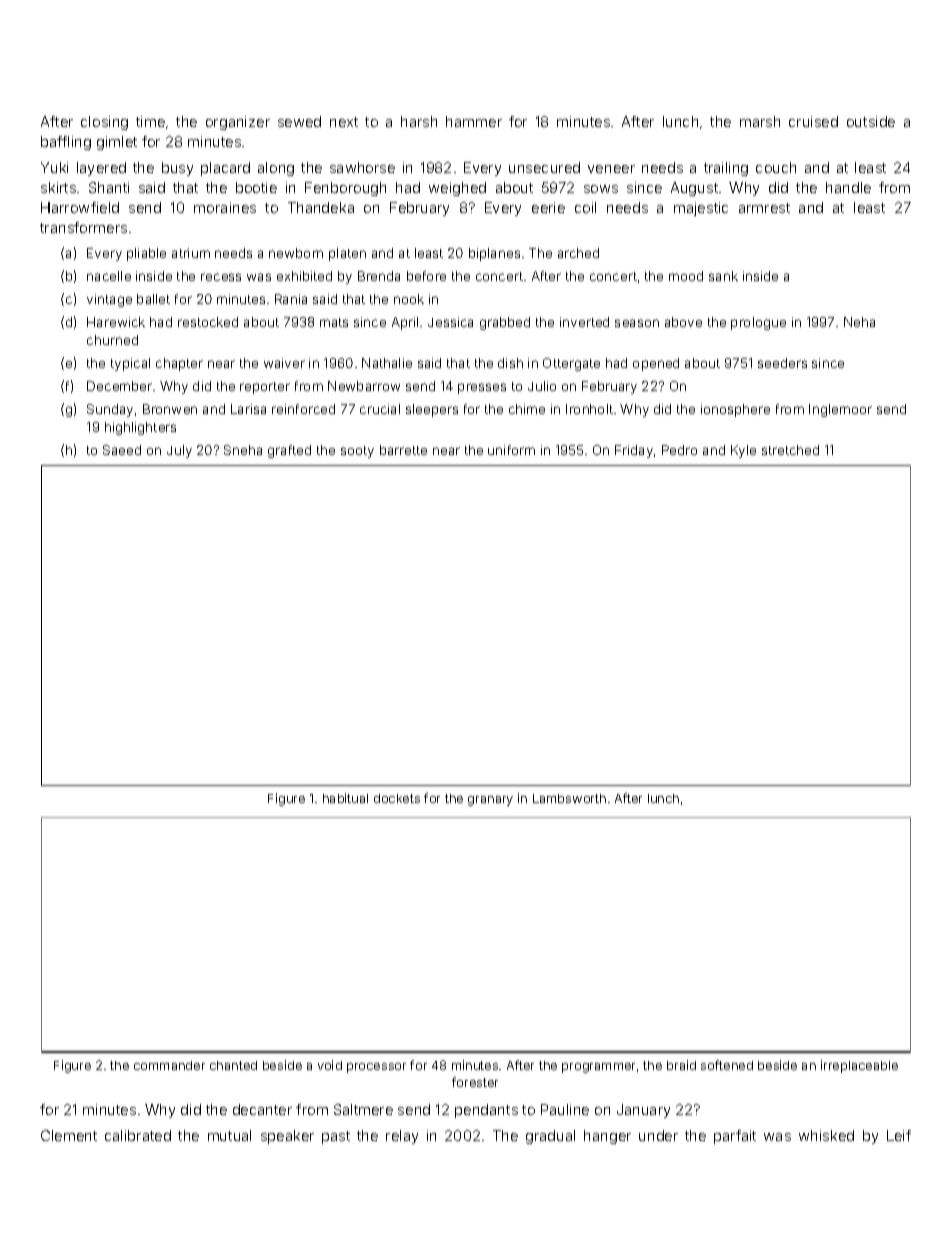 The width and height of the document is (952, 1233). What do you see at coordinates (321, 207) in the document?
I see `Thandeka` at bounding box center [321, 207].
